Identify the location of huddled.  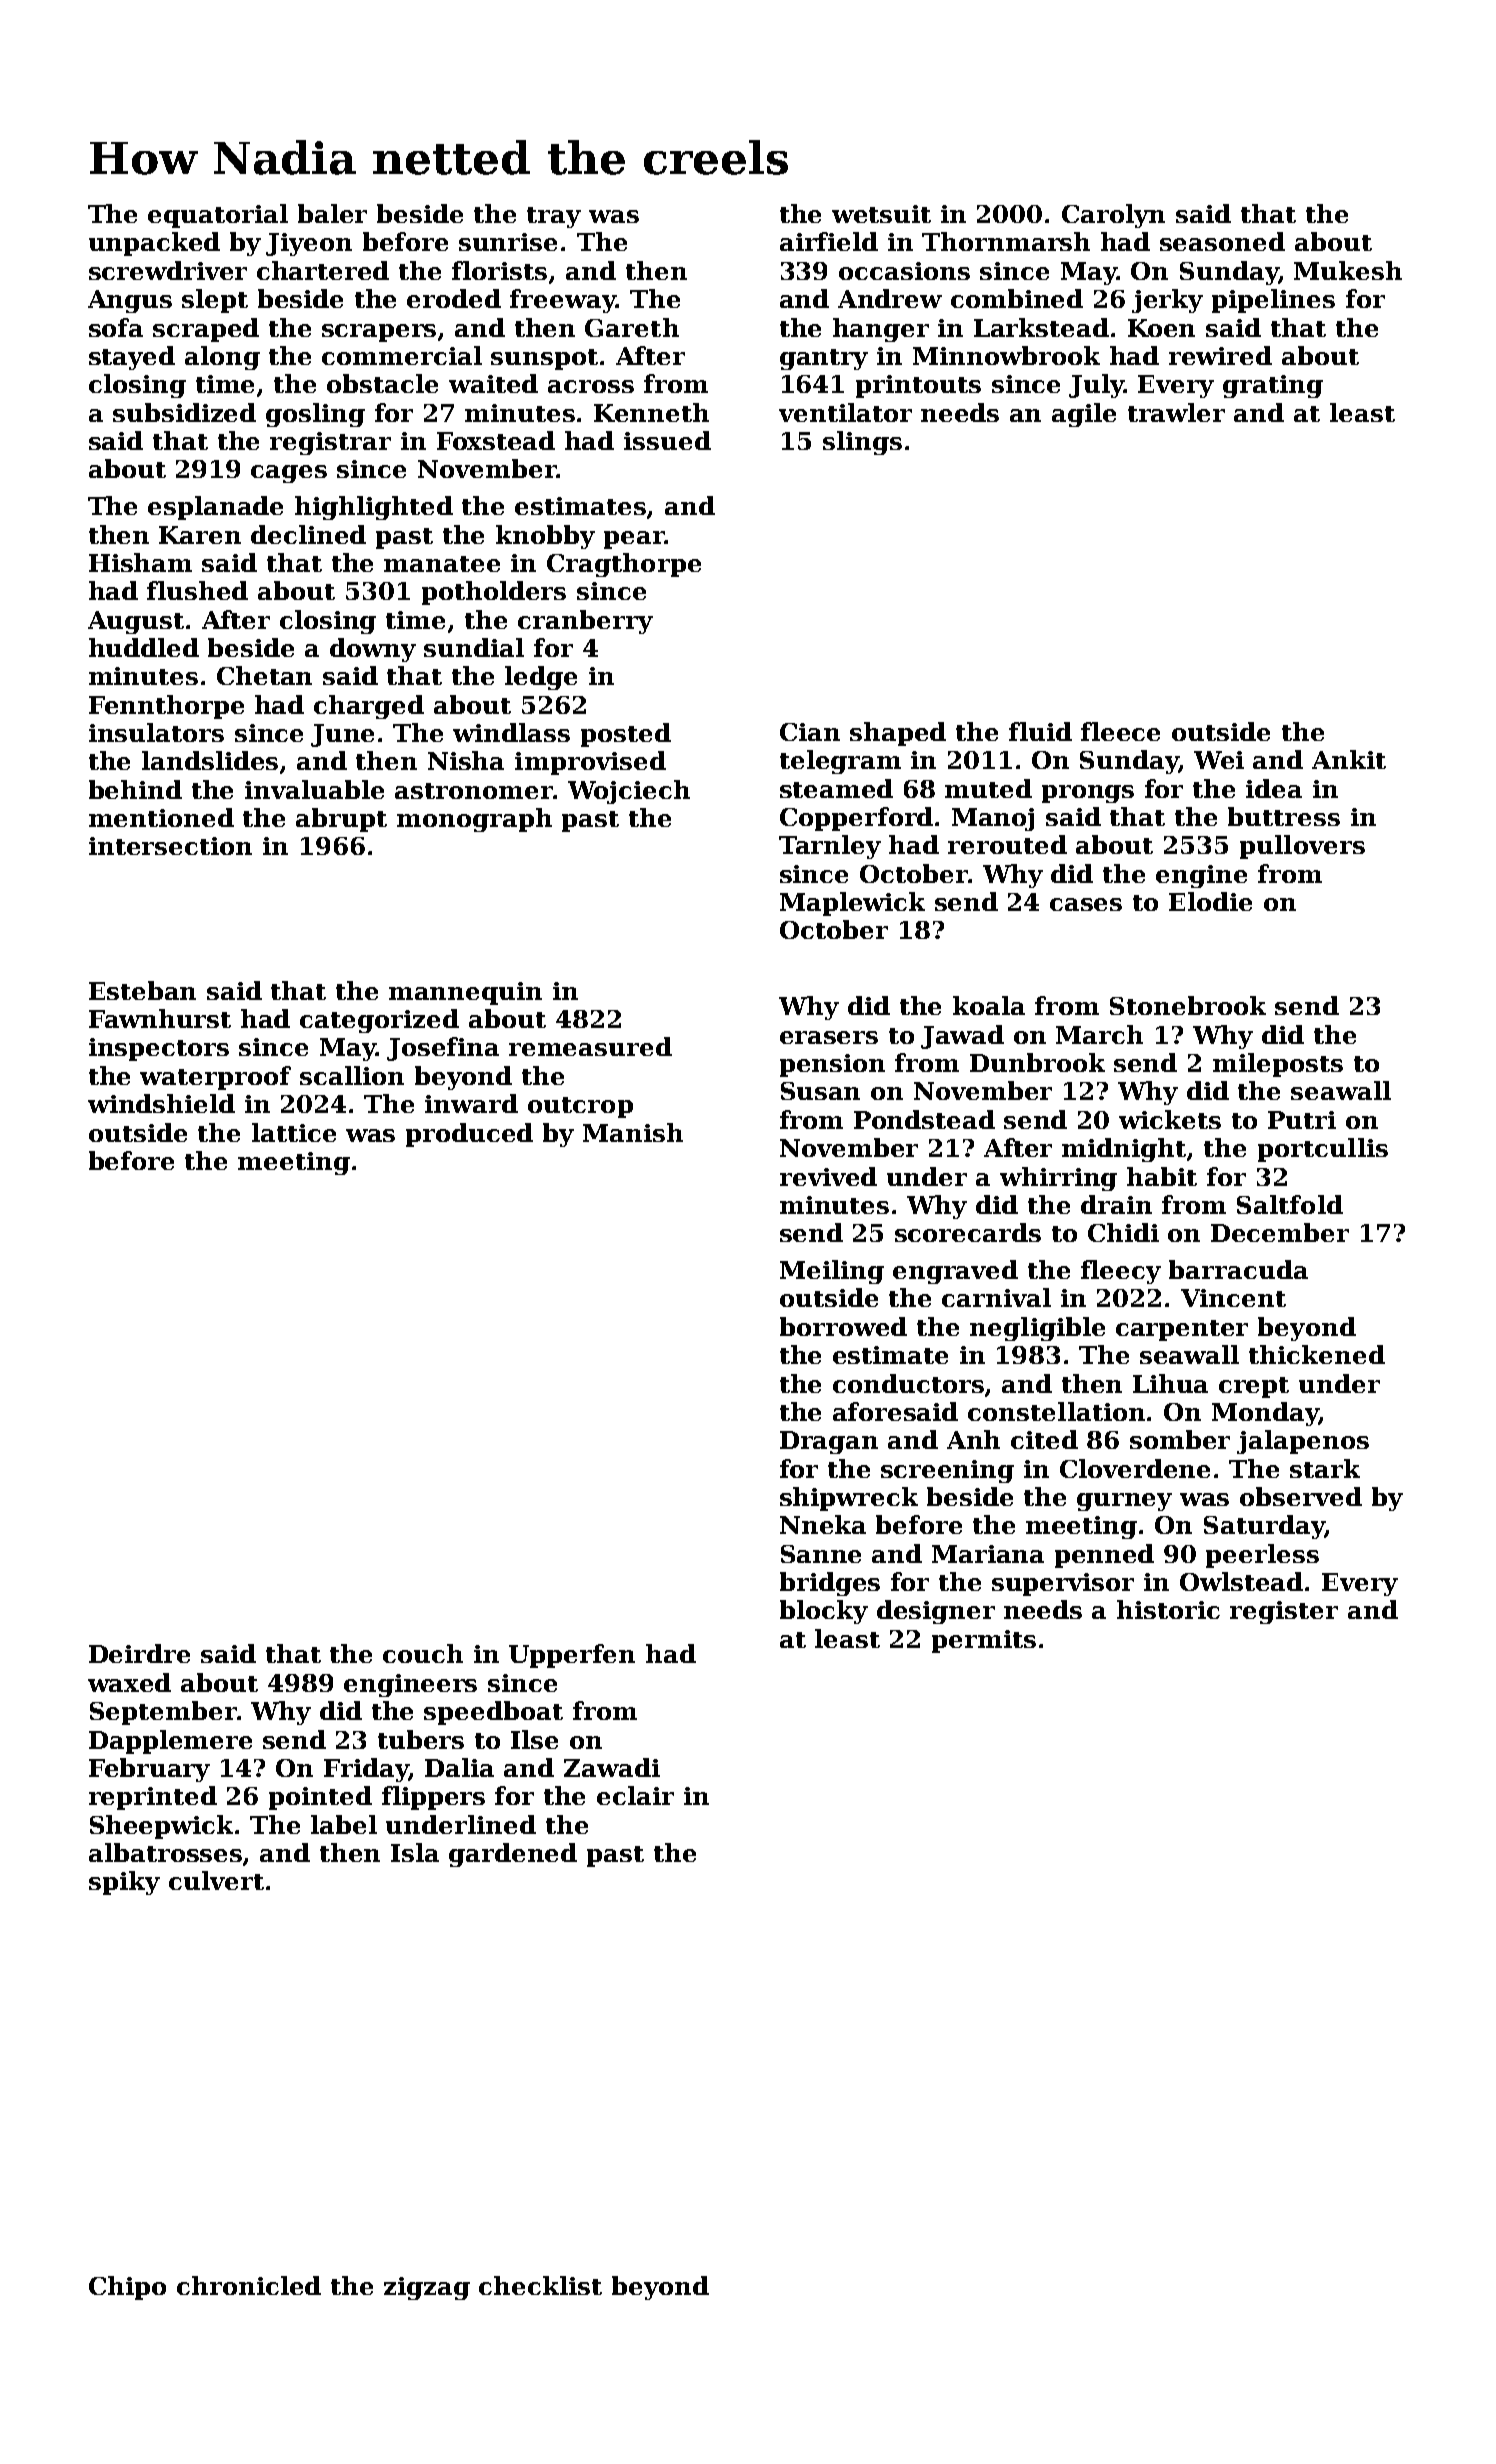
(144, 647).
